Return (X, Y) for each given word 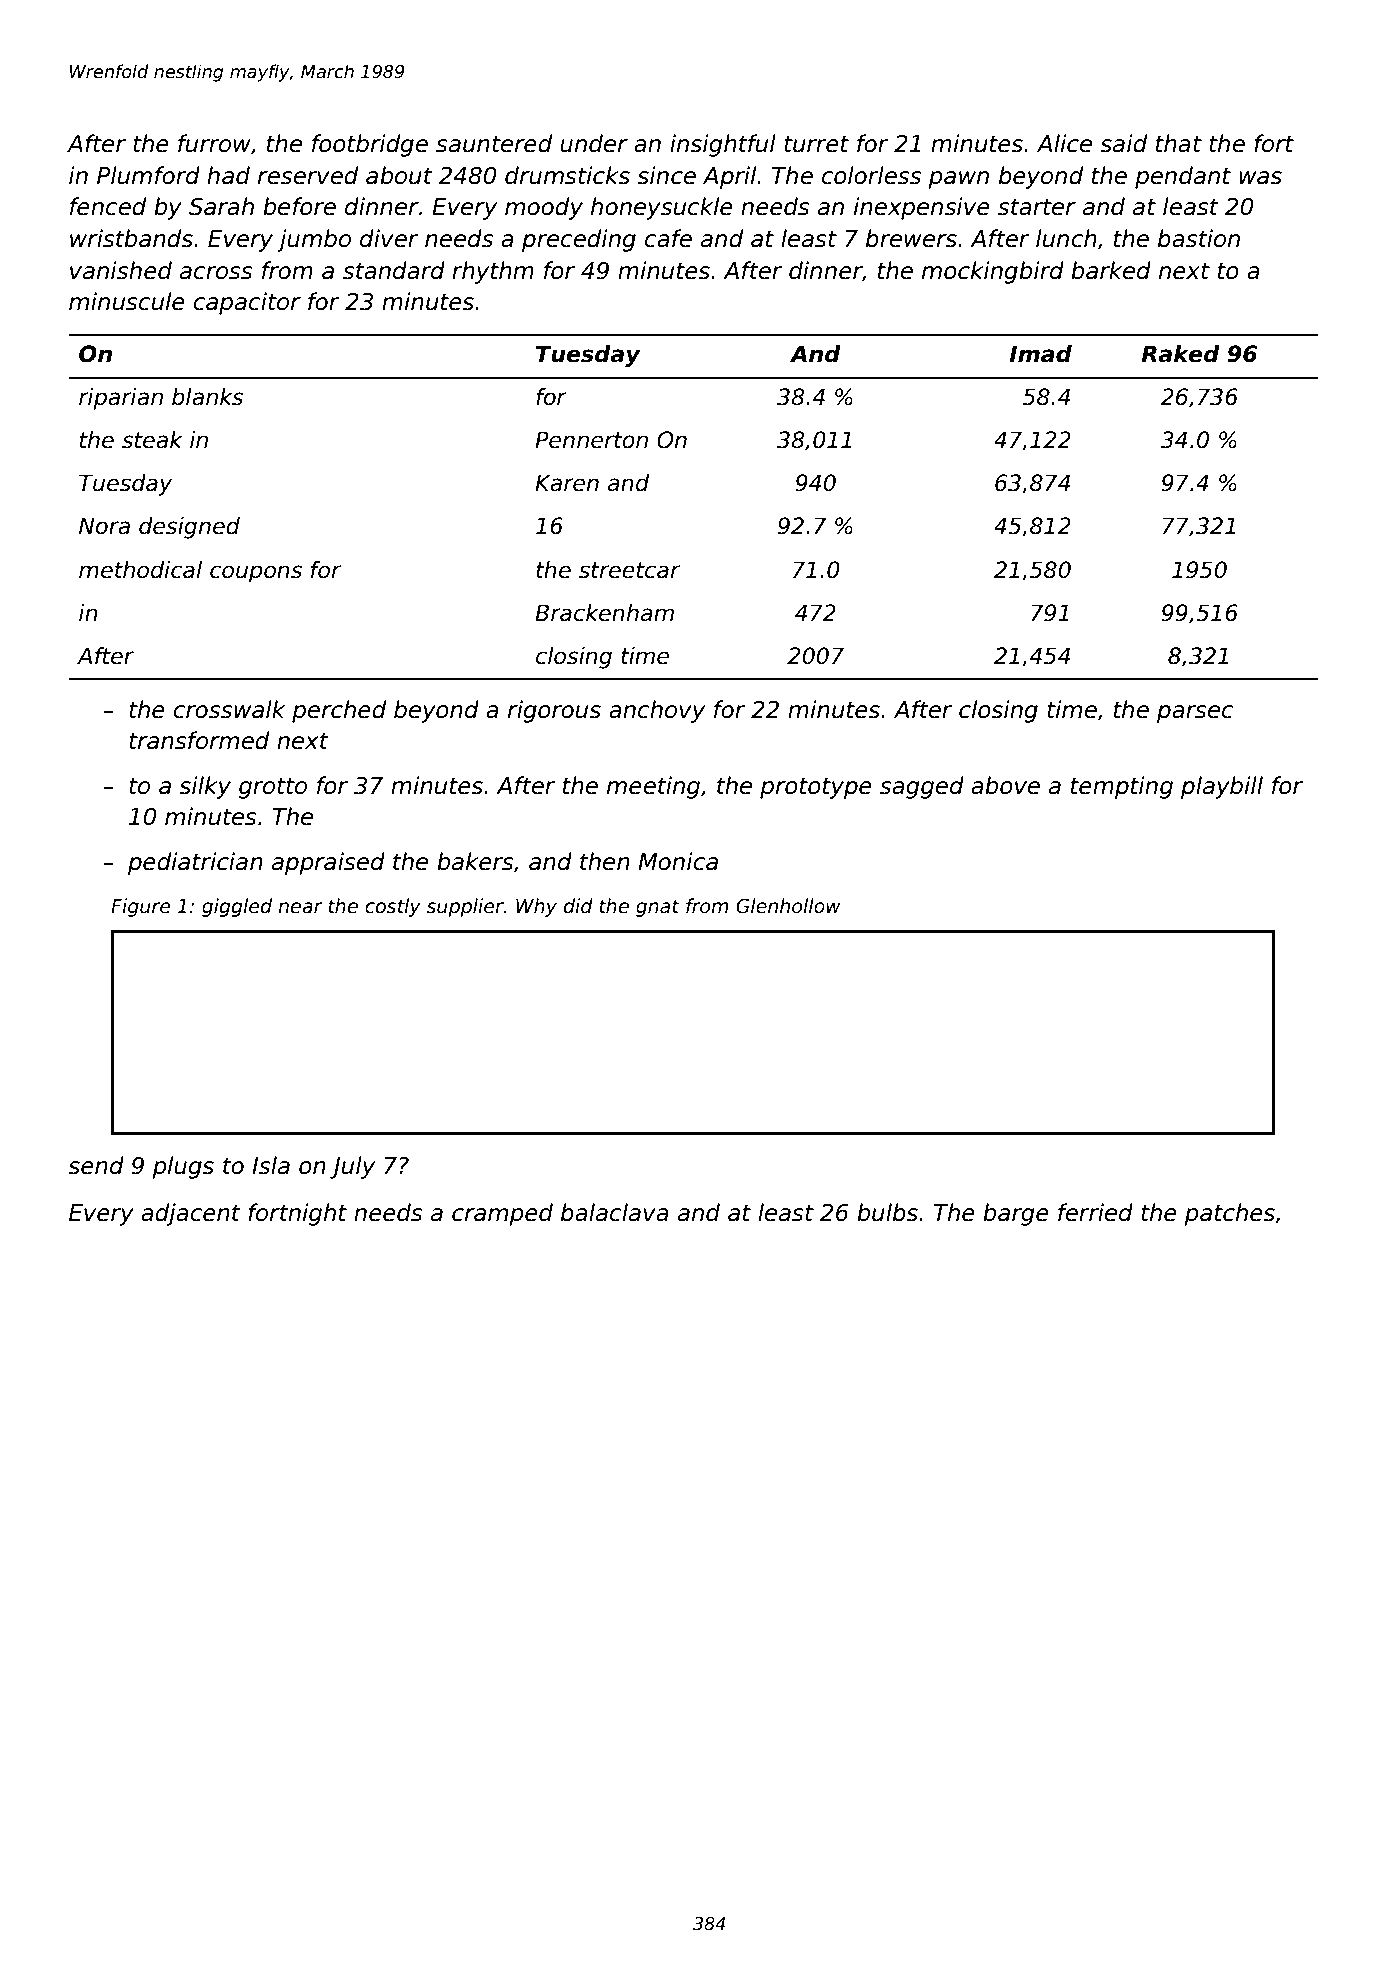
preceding (579, 240)
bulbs (887, 1212)
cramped (502, 1214)
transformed (199, 740)
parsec (1195, 714)
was (1260, 178)
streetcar (629, 570)
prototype (816, 788)
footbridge (370, 145)
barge (1016, 1214)
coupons (256, 574)
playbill (1222, 787)
